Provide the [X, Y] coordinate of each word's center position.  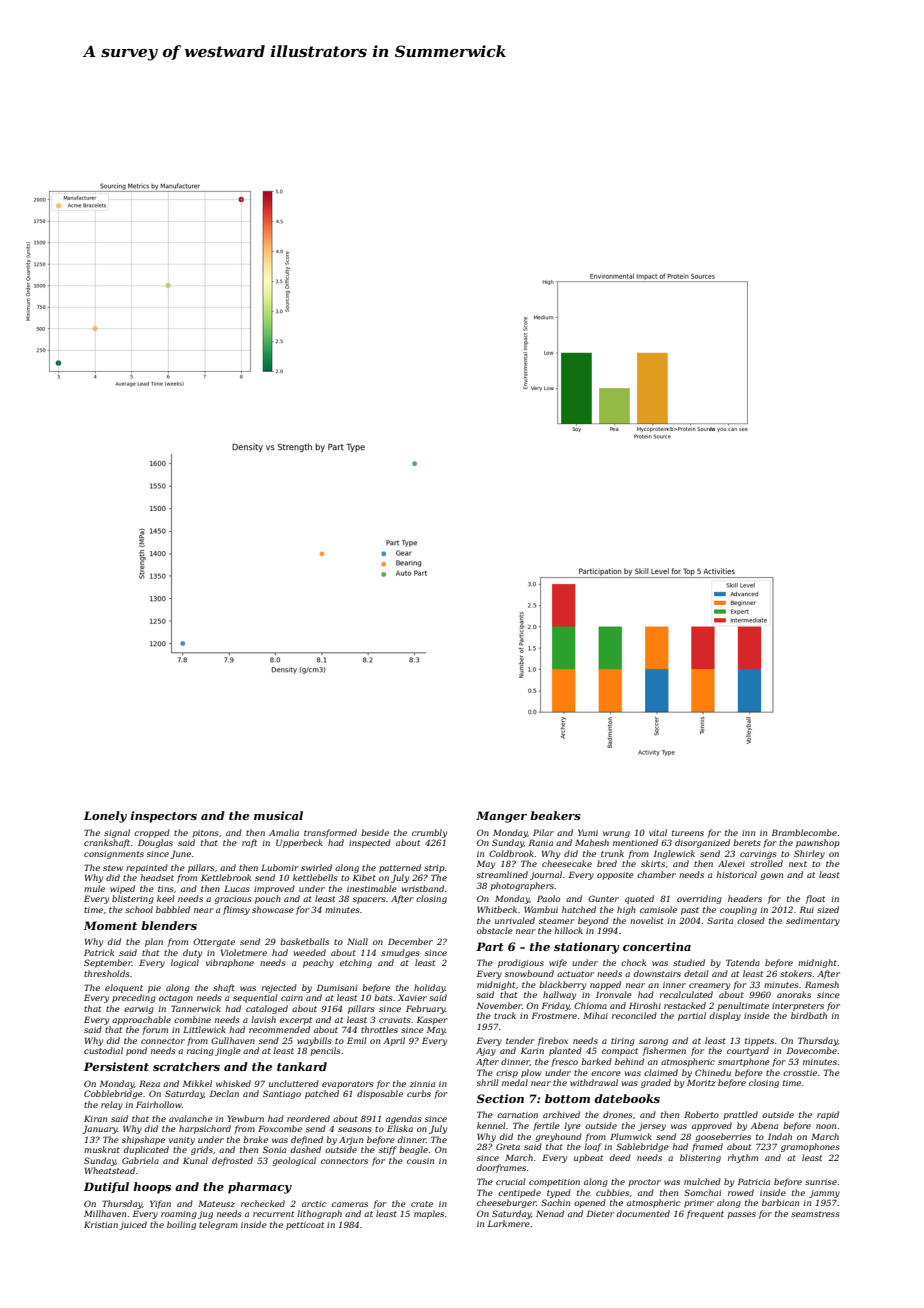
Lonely [105, 817]
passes [742, 1215]
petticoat [305, 1226]
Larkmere [509, 1223]
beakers [555, 815]
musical [278, 815]
